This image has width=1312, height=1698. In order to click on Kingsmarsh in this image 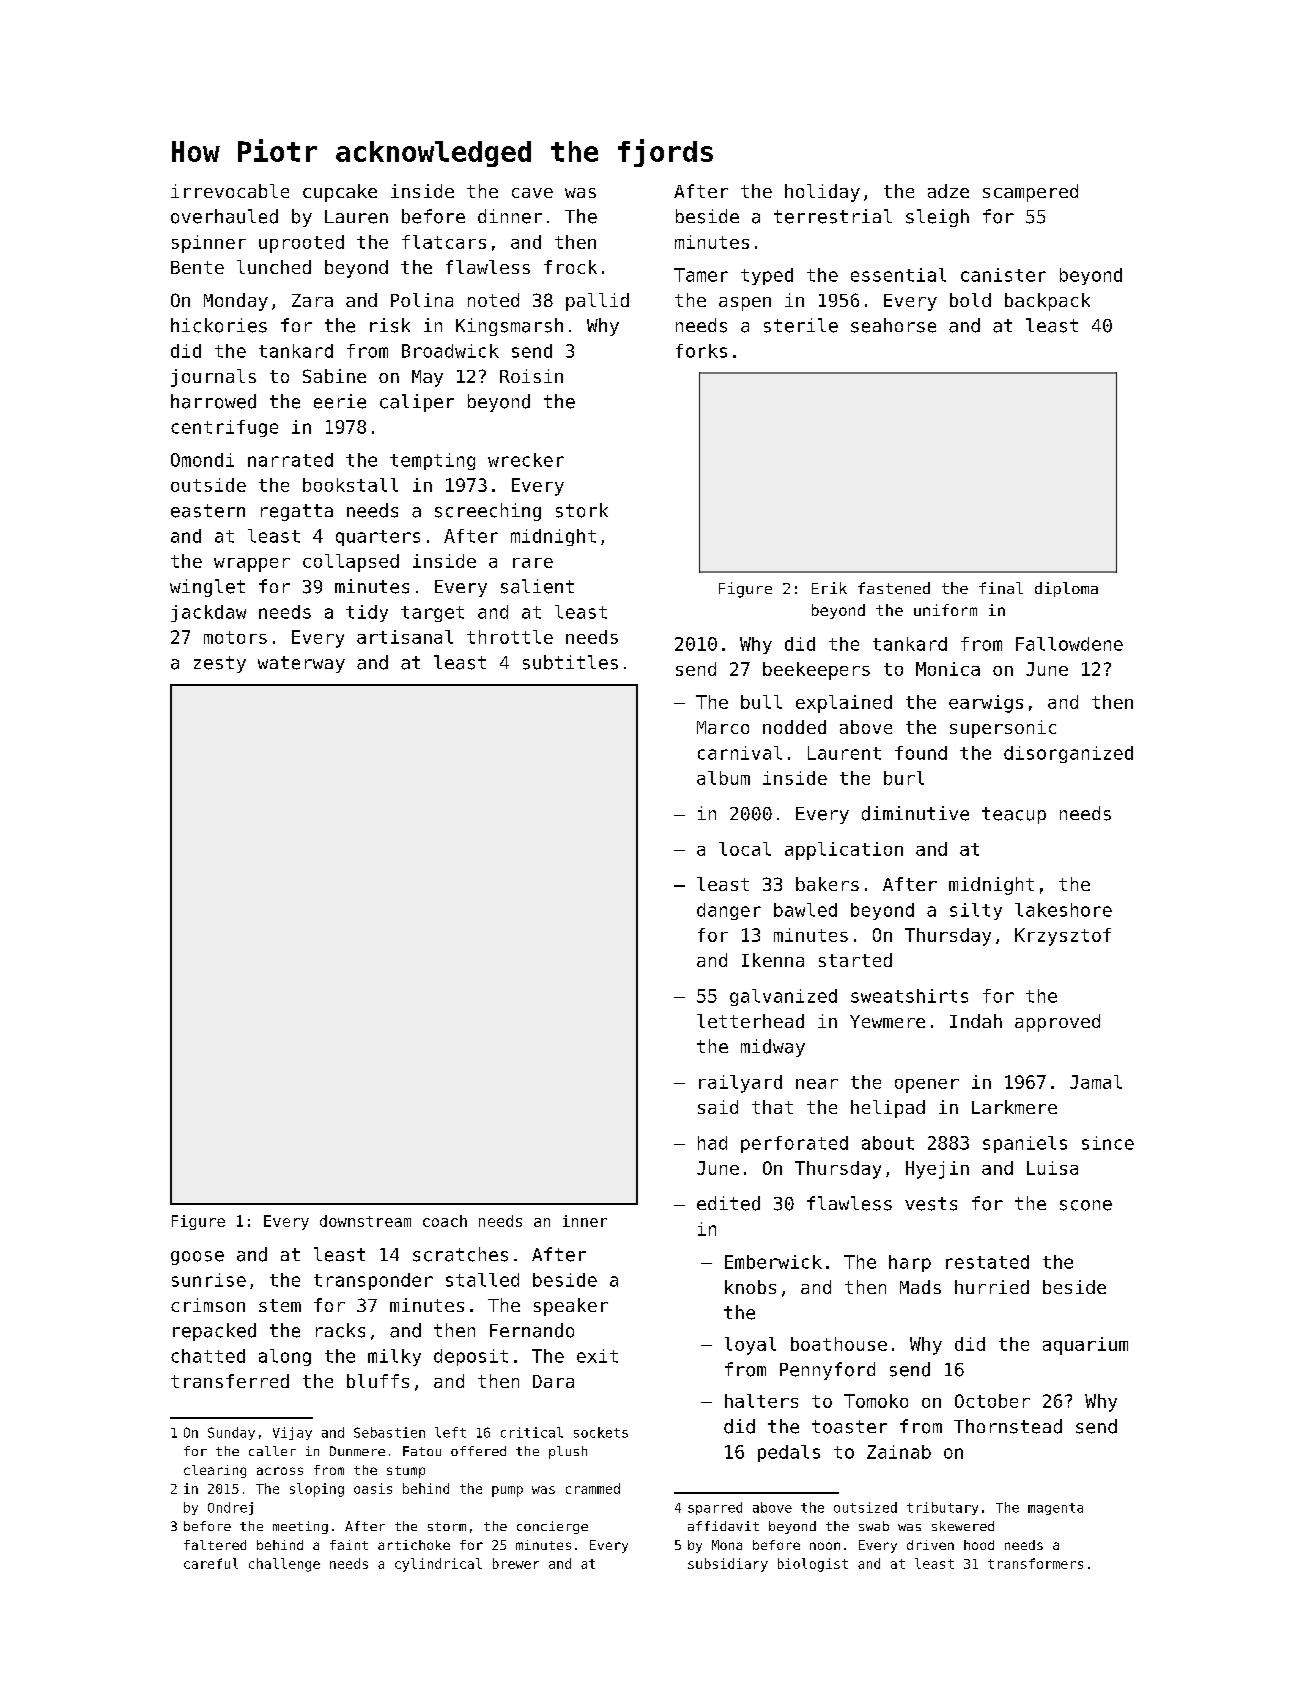, I will do `click(509, 327)`.
